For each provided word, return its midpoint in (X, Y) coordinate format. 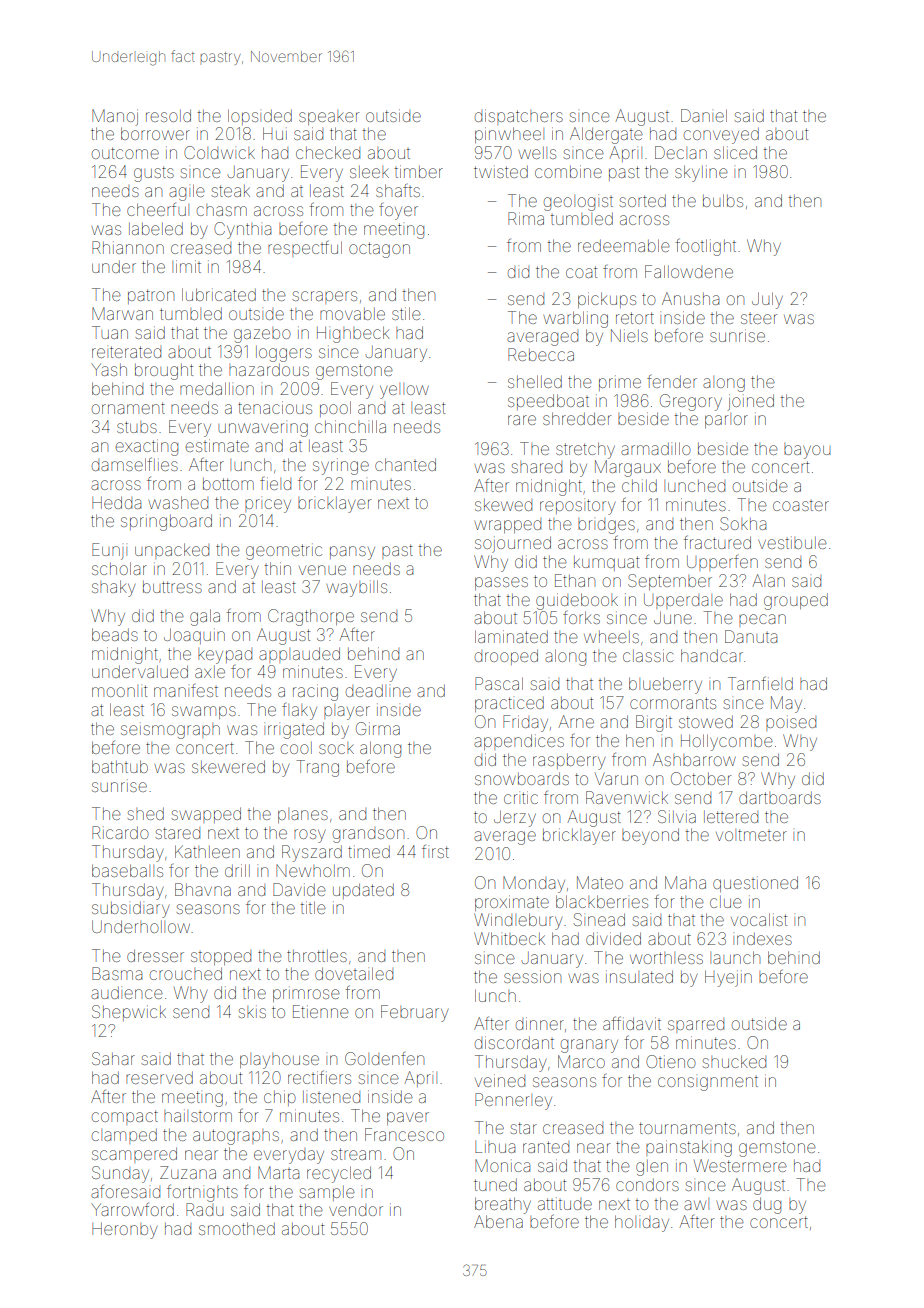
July (767, 300)
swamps (204, 712)
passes (501, 583)
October (701, 778)
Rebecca (541, 354)
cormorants (673, 703)
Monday (534, 884)
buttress (172, 587)
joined (751, 402)
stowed (706, 722)
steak (230, 191)
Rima (526, 218)
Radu (204, 1209)
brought (164, 372)
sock (336, 748)
